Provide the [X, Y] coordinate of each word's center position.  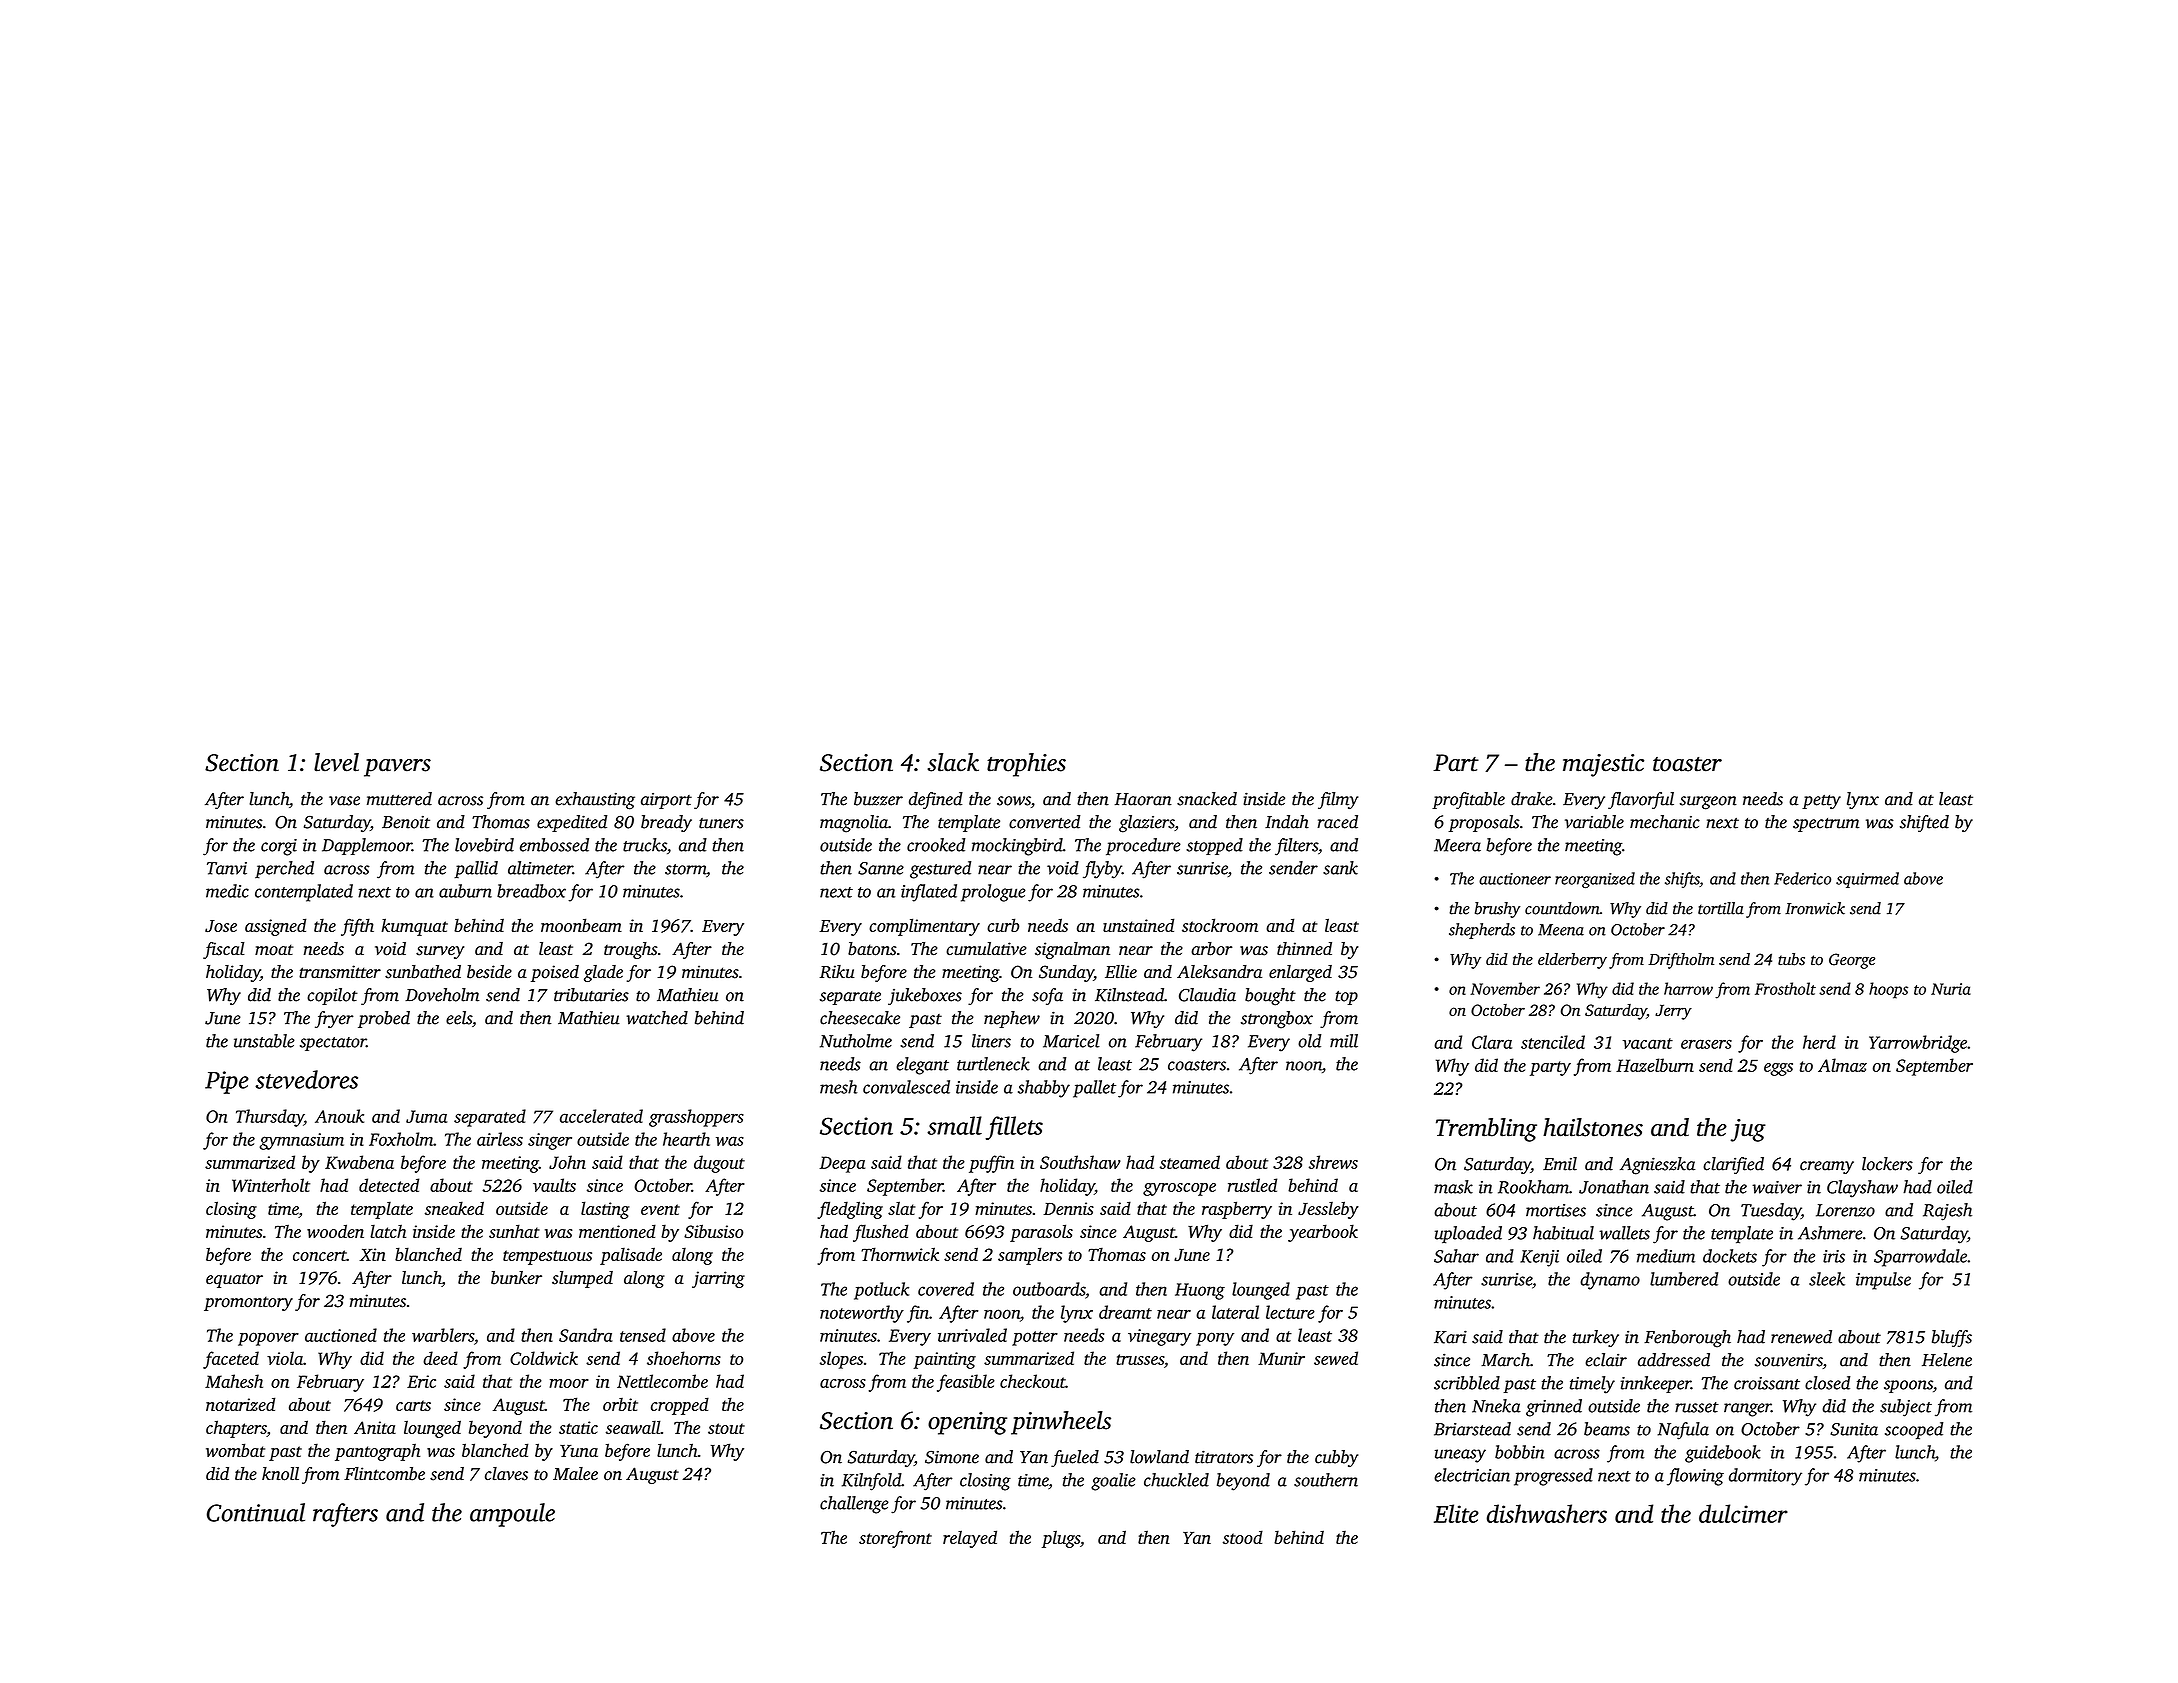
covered [946, 1289]
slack [953, 762]
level [336, 762]
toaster [1687, 764]
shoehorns [684, 1358]
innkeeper [1655, 1384]
